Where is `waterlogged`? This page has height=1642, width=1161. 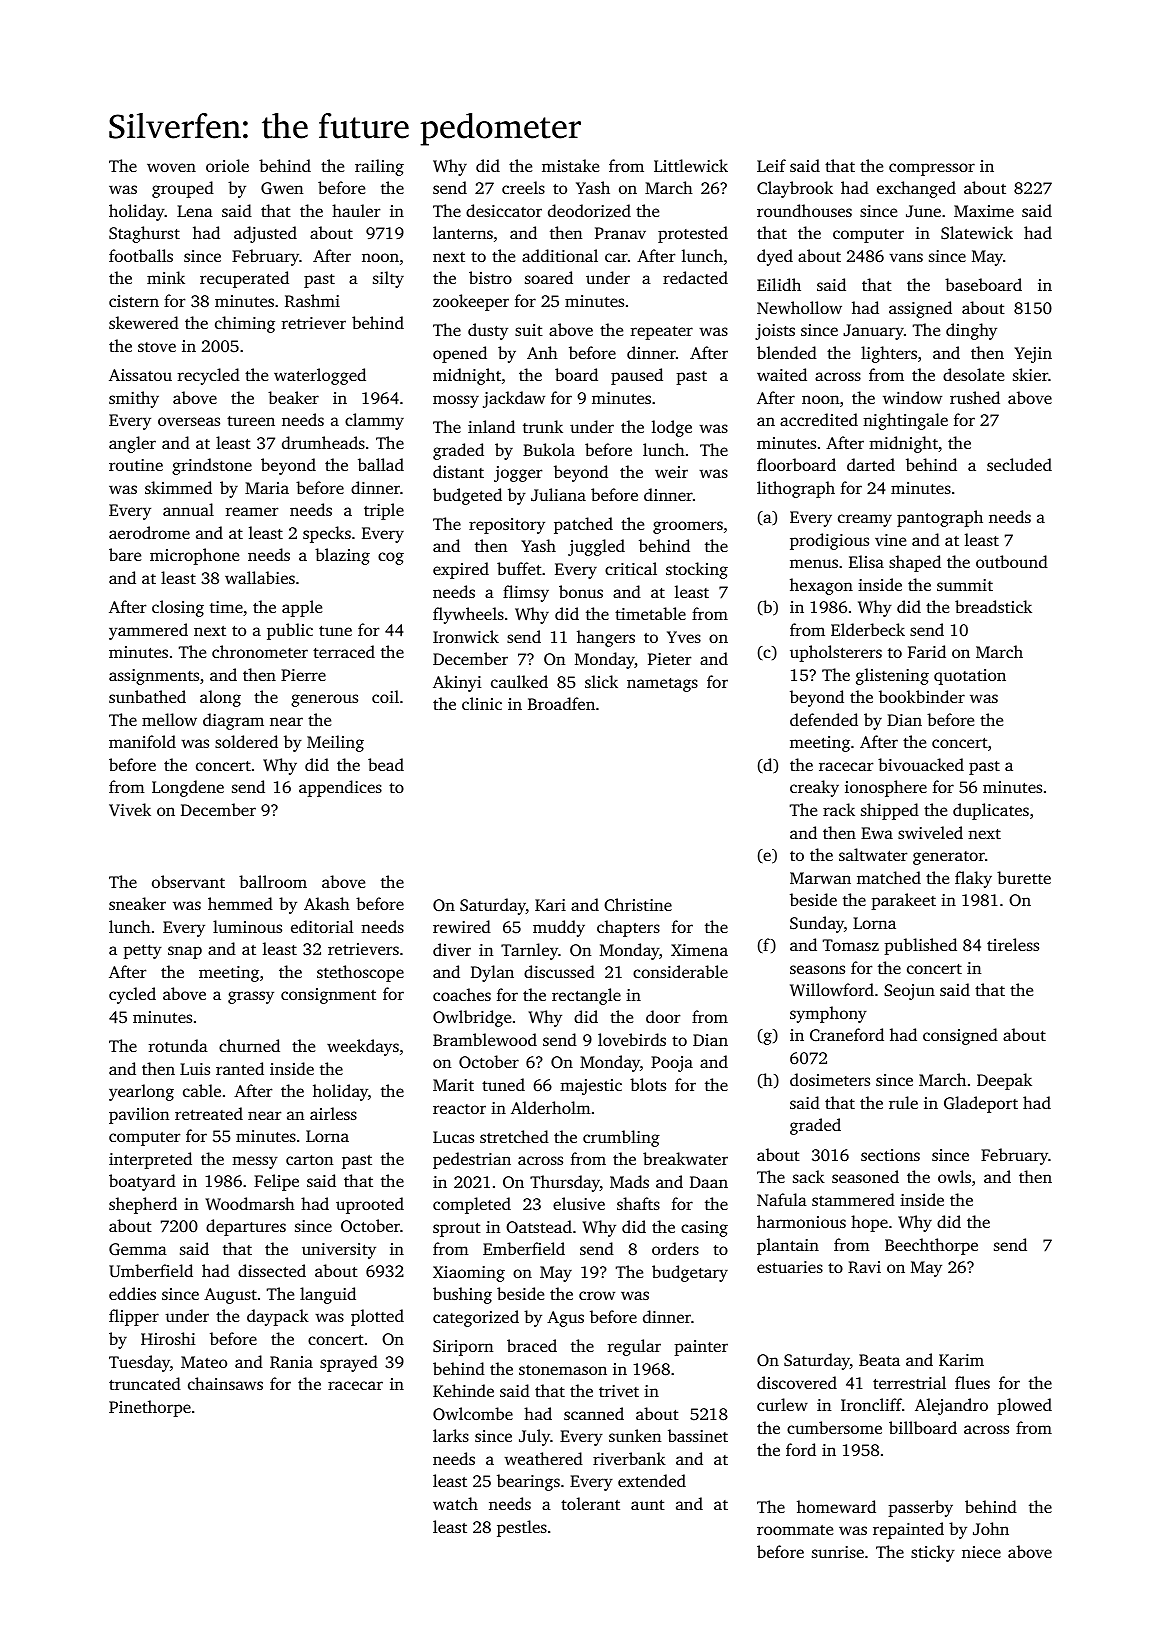 waterlogged is located at coordinates (320, 376).
